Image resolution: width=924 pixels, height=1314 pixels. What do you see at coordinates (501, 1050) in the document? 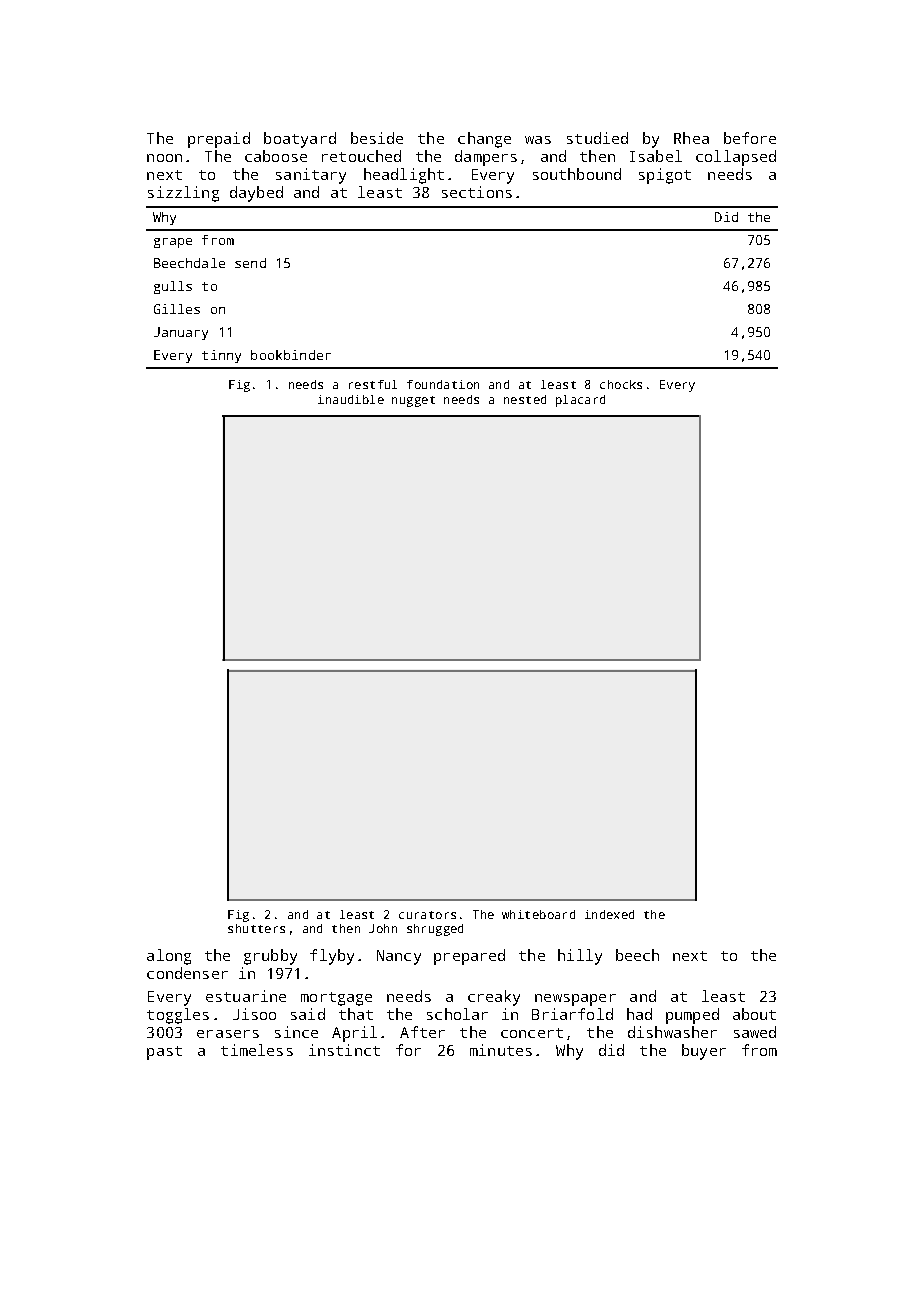
I see `minutes` at bounding box center [501, 1050].
